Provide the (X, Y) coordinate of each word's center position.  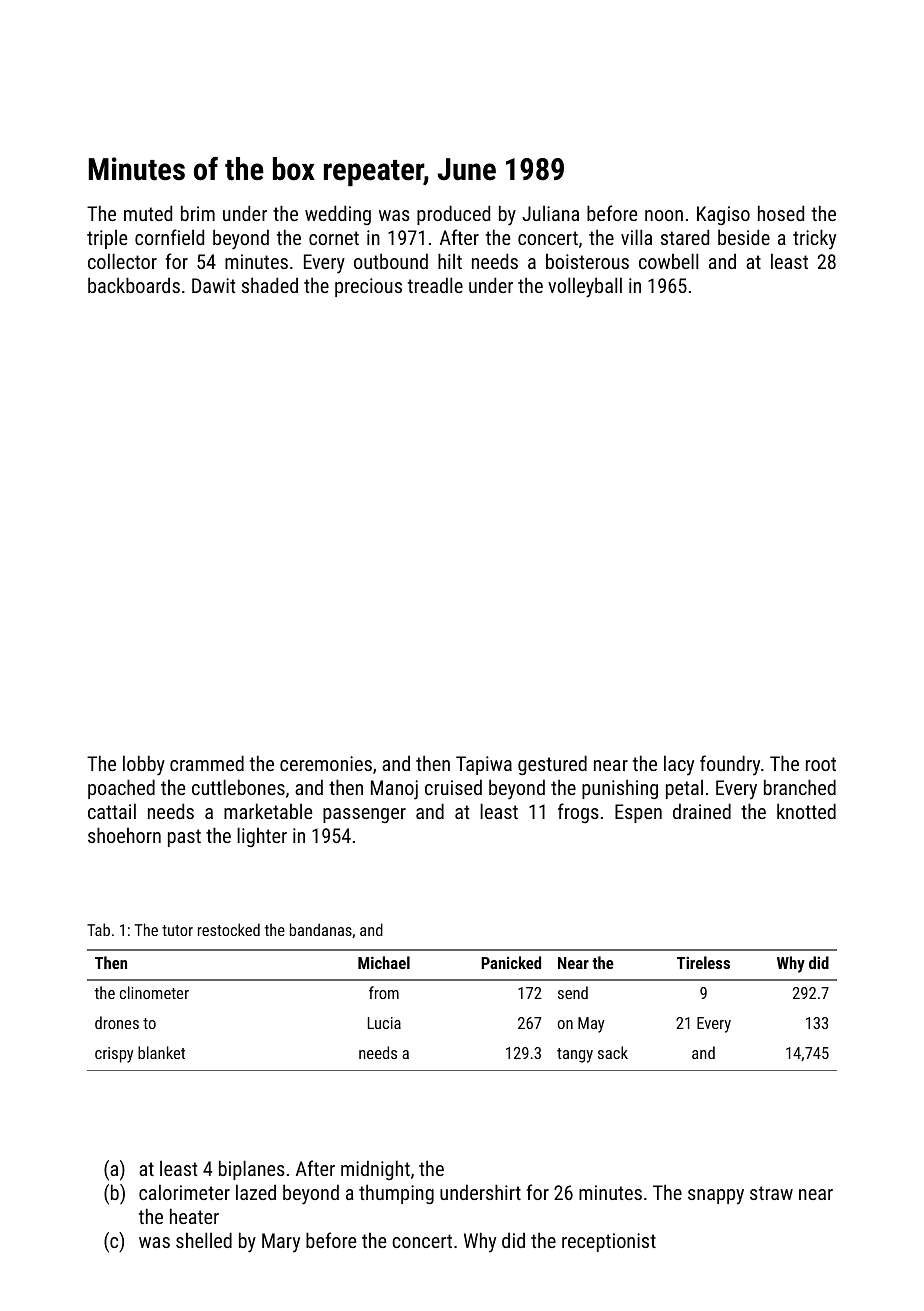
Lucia (384, 1023)
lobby (144, 765)
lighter (262, 837)
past (184, 838)
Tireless (703, 962)
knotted (806, 811)
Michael (384, 962)
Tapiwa (484, 765)
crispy (114, 1055)
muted (148, 213)
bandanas (321, 929)
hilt (450, 261)
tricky (814, 239)
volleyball (585, 287)
